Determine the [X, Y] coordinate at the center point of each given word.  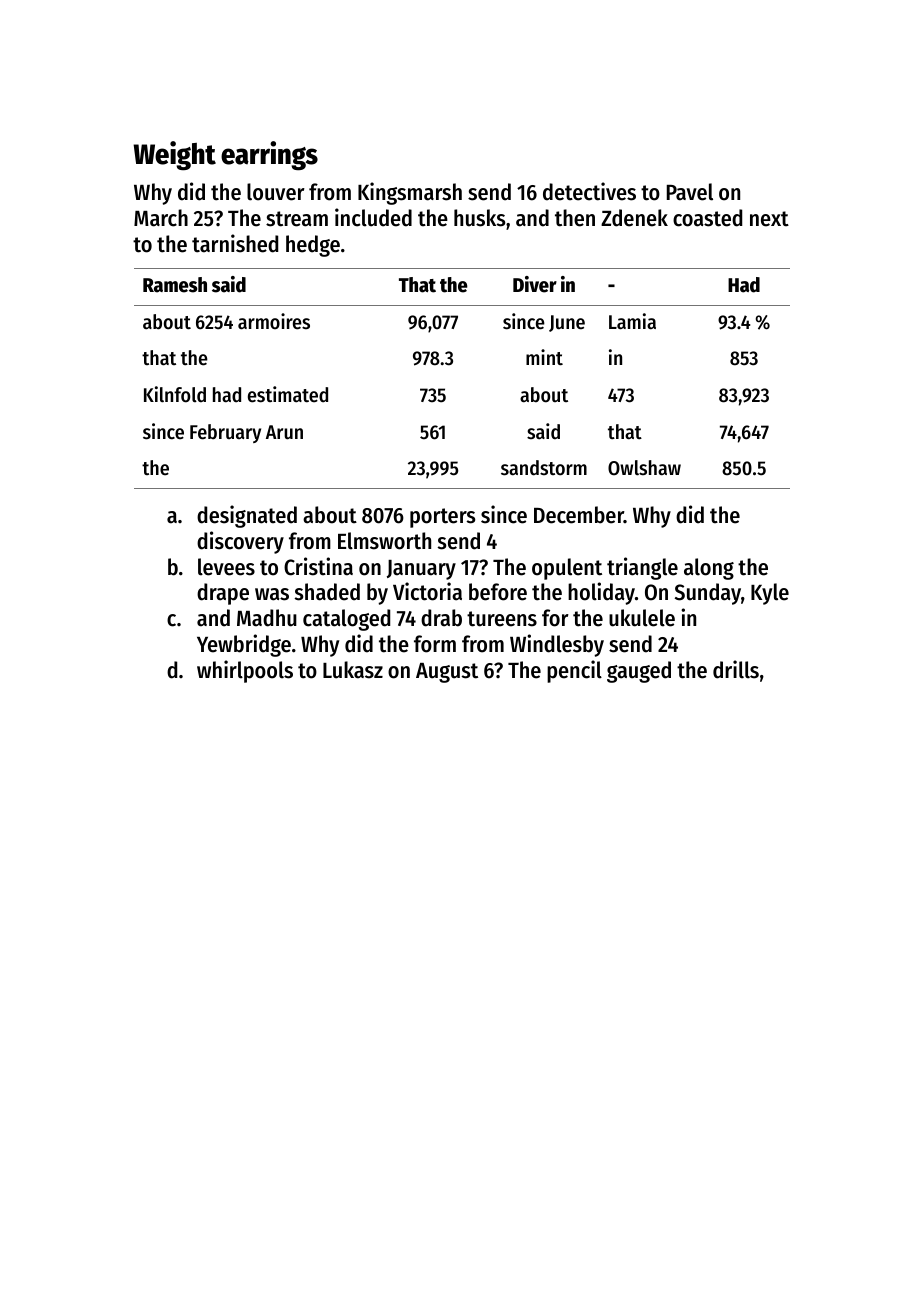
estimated [288, 394]
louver [276, 192]
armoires [274, 321]
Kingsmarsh [410, 193]
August [447, 673]
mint [544, 357]
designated [247, 516]
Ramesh [175, 285]
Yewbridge [244, 645]
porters [442, 518]
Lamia [632, 321]
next [769, 219]
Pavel [690, 192]
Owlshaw [644, 468]
